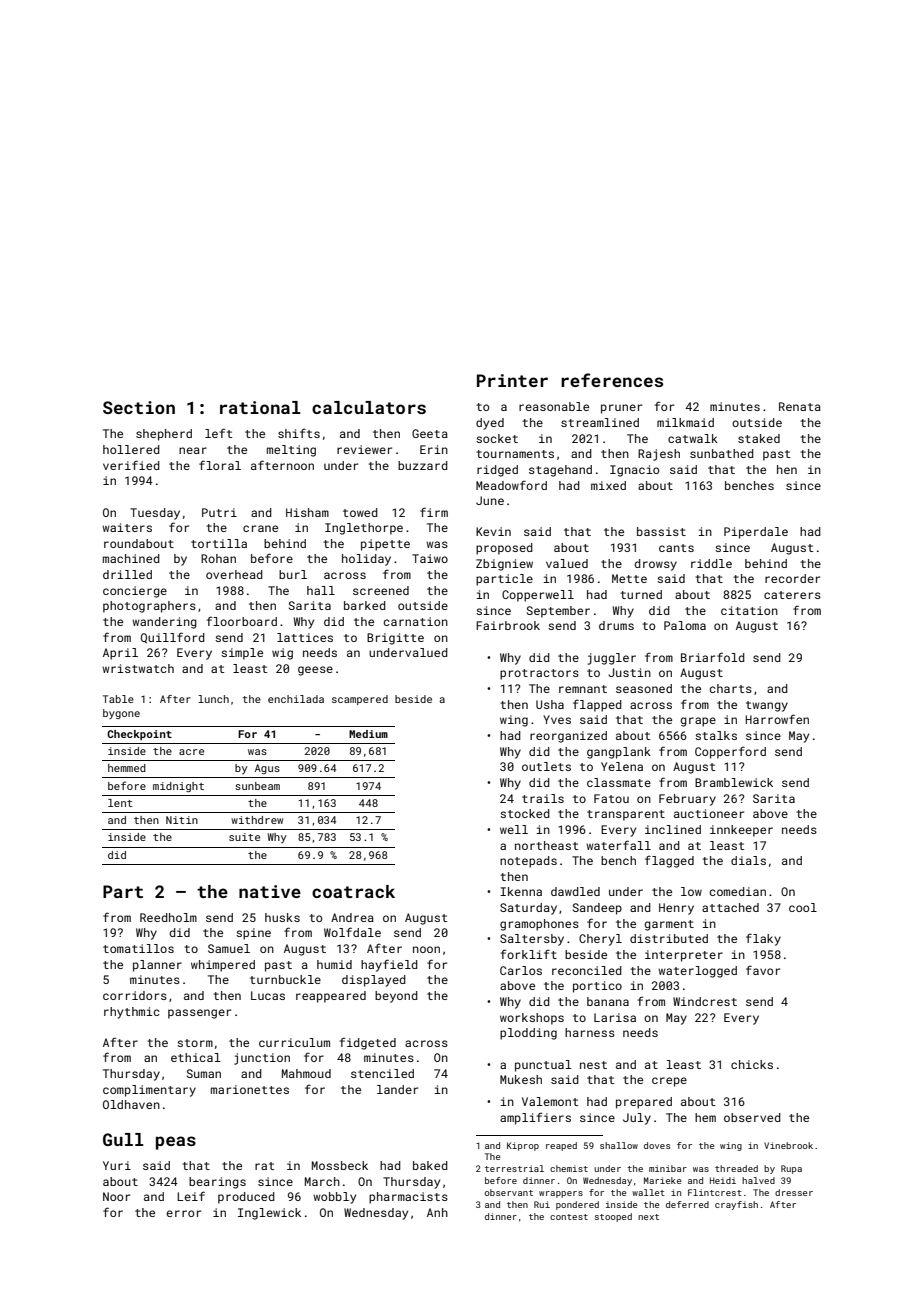 The width and height of the page is (924, 1308). I want to click on Bramblewick, so click(734, 782).
